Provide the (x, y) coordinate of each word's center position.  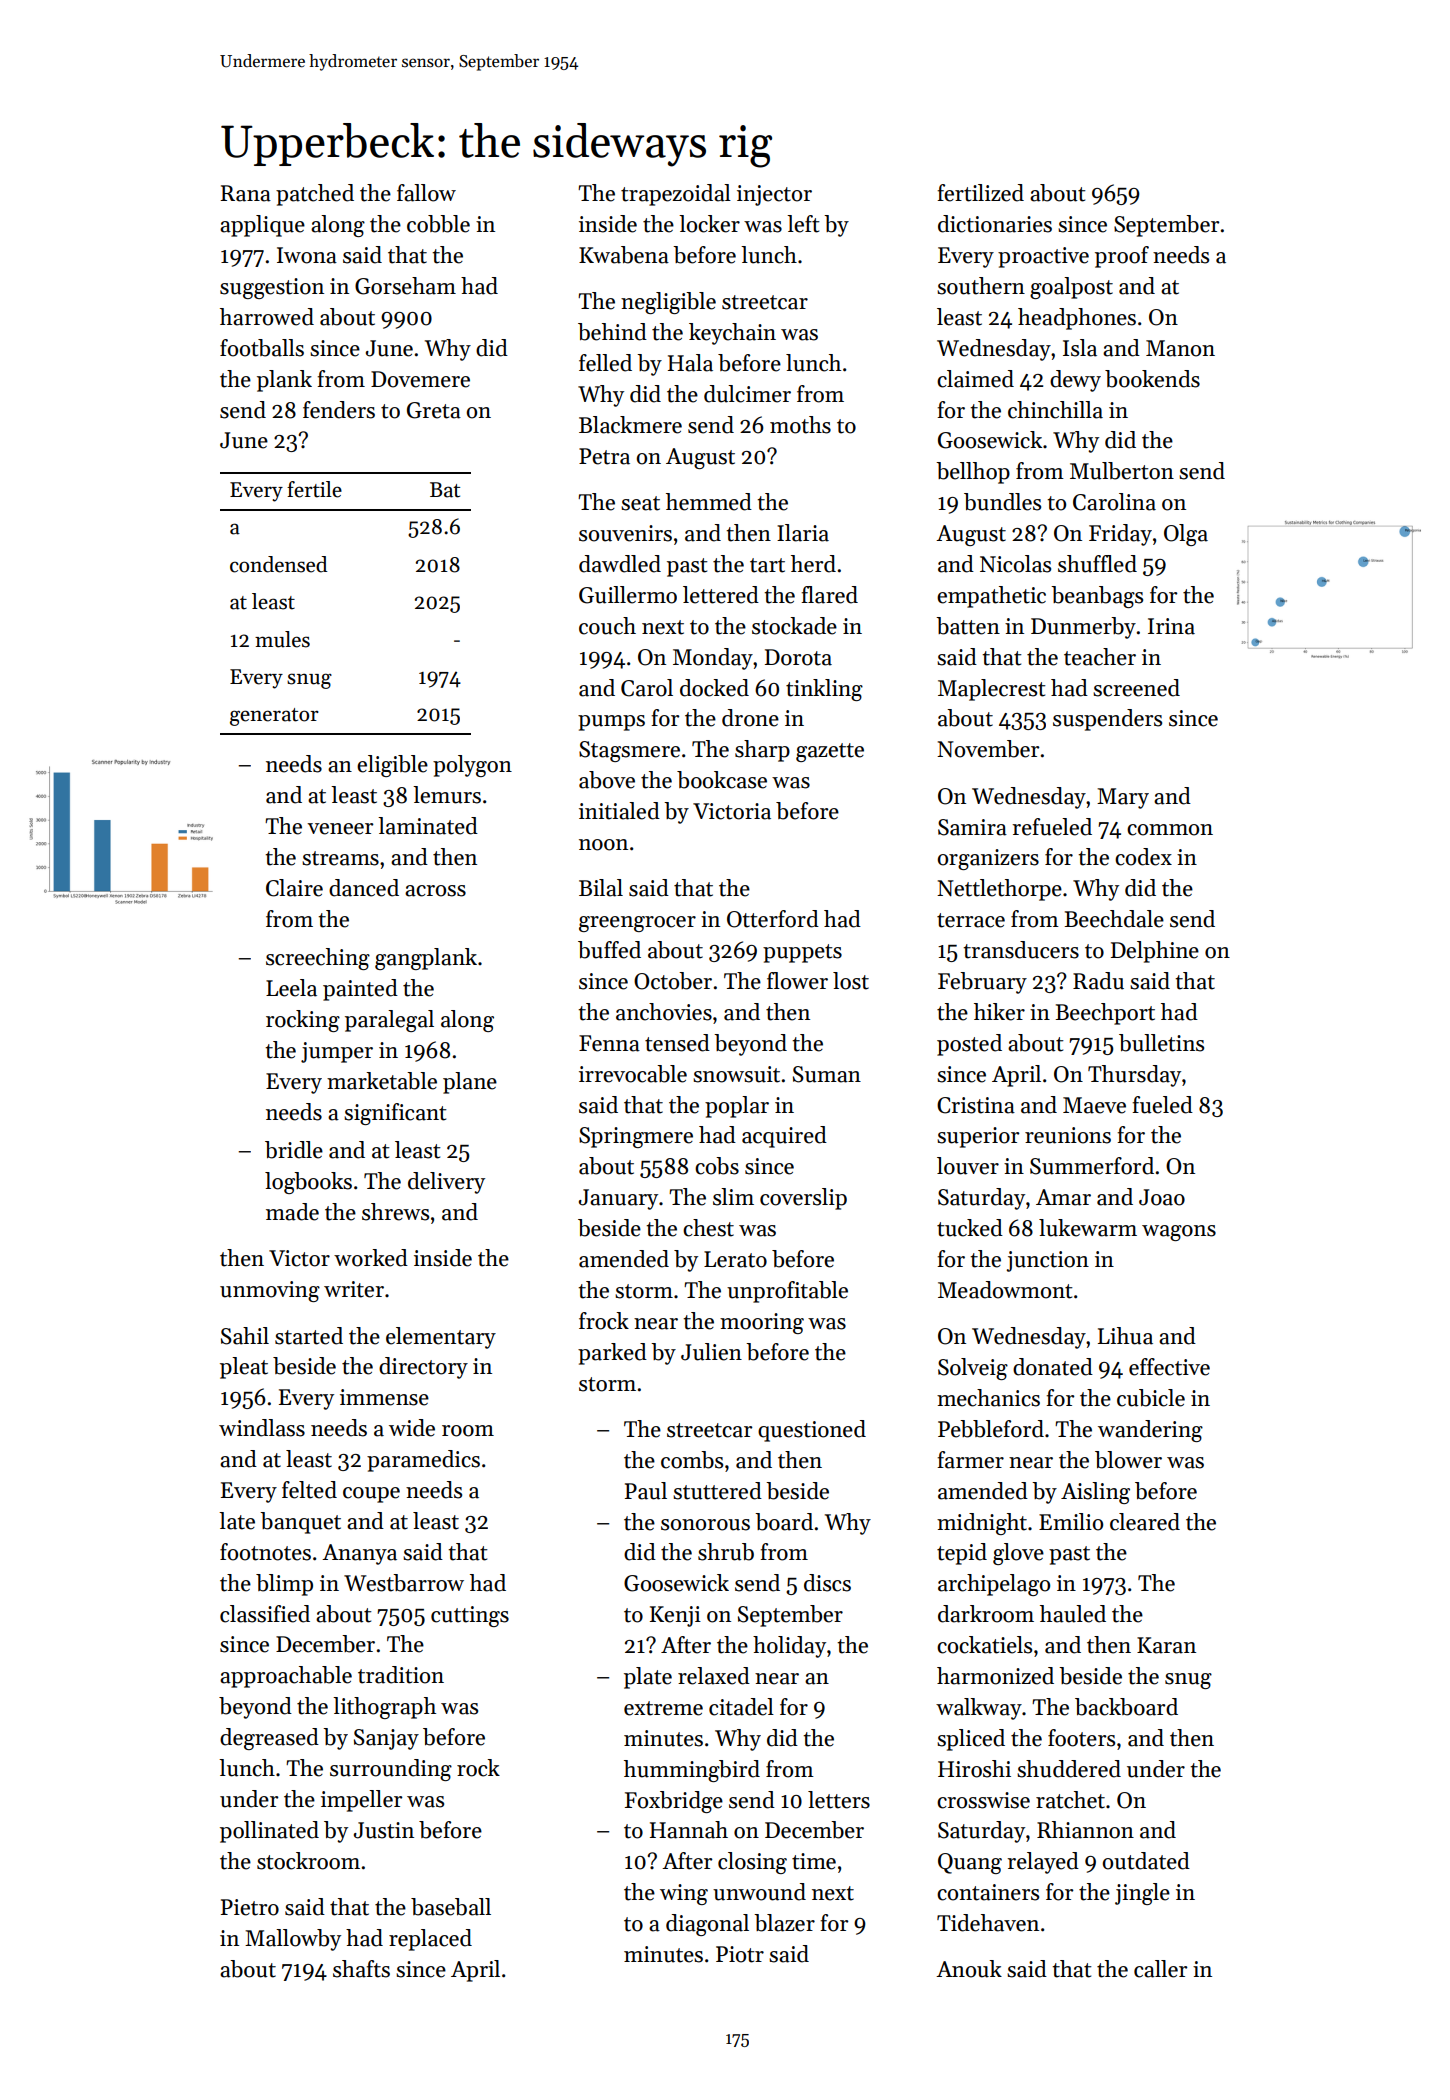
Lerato (735, 1259)
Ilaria (803, 533)
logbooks (308, 1183)
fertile (314, 489)
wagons (1179, 1233)
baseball (451, 1907)
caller (1160, 1969)
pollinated (269, 1832)
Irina (1171, 626)
